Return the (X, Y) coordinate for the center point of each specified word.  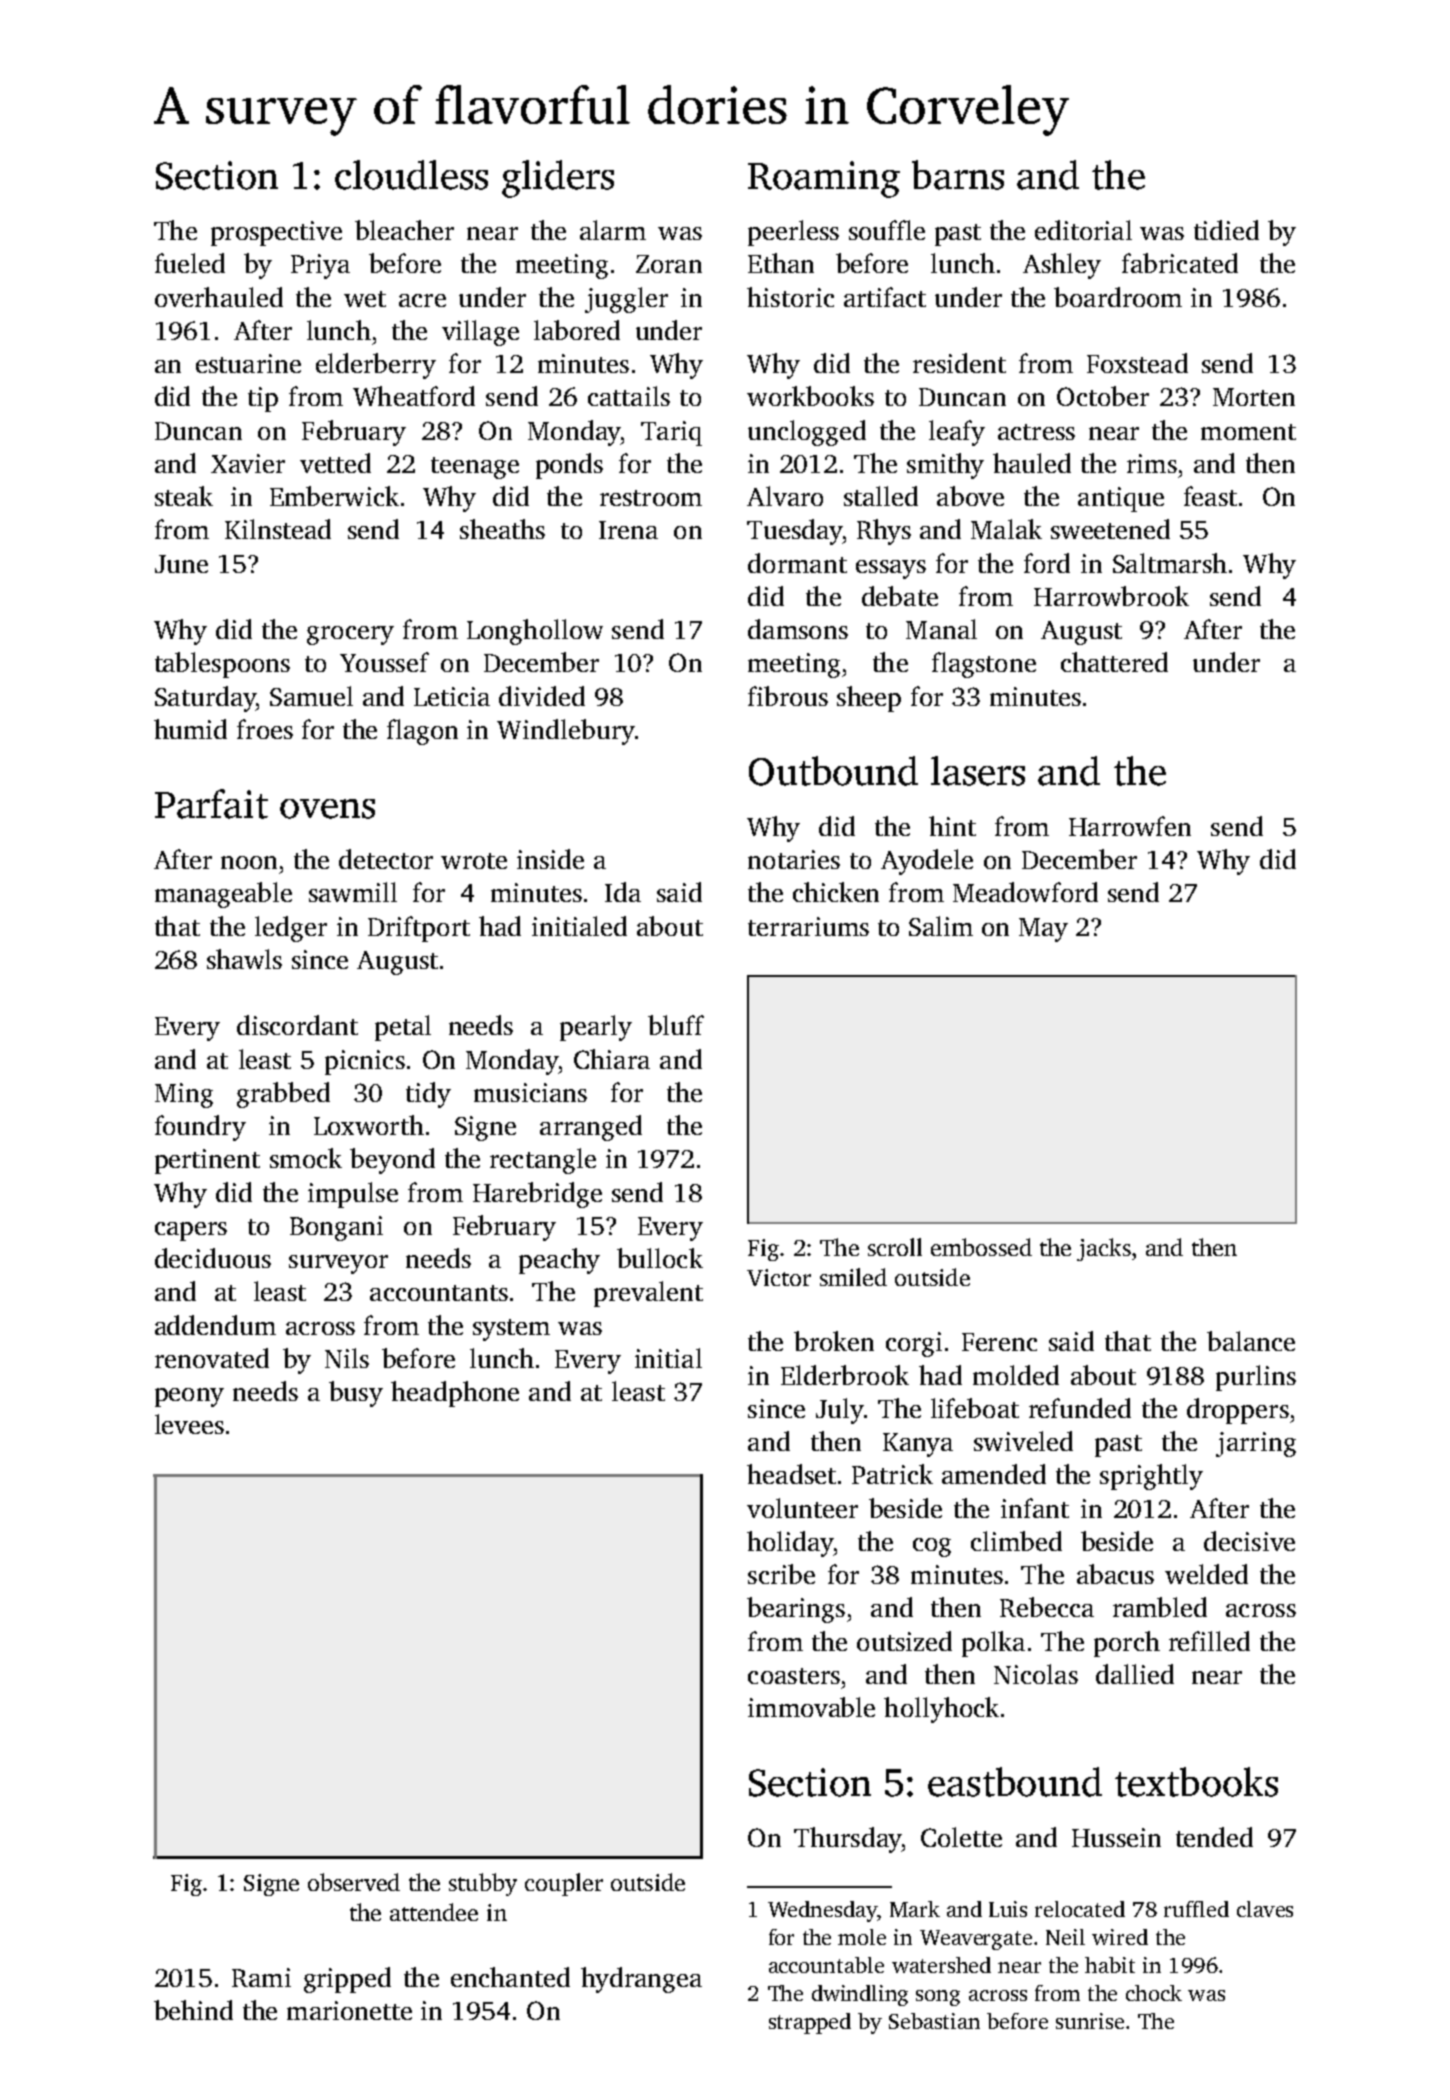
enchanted (510, 1977)
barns (958, 175)
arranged (591, 1128)
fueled (190, 263)
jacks (1104, 1249)
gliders (558, 179)
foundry (200, 1128)
